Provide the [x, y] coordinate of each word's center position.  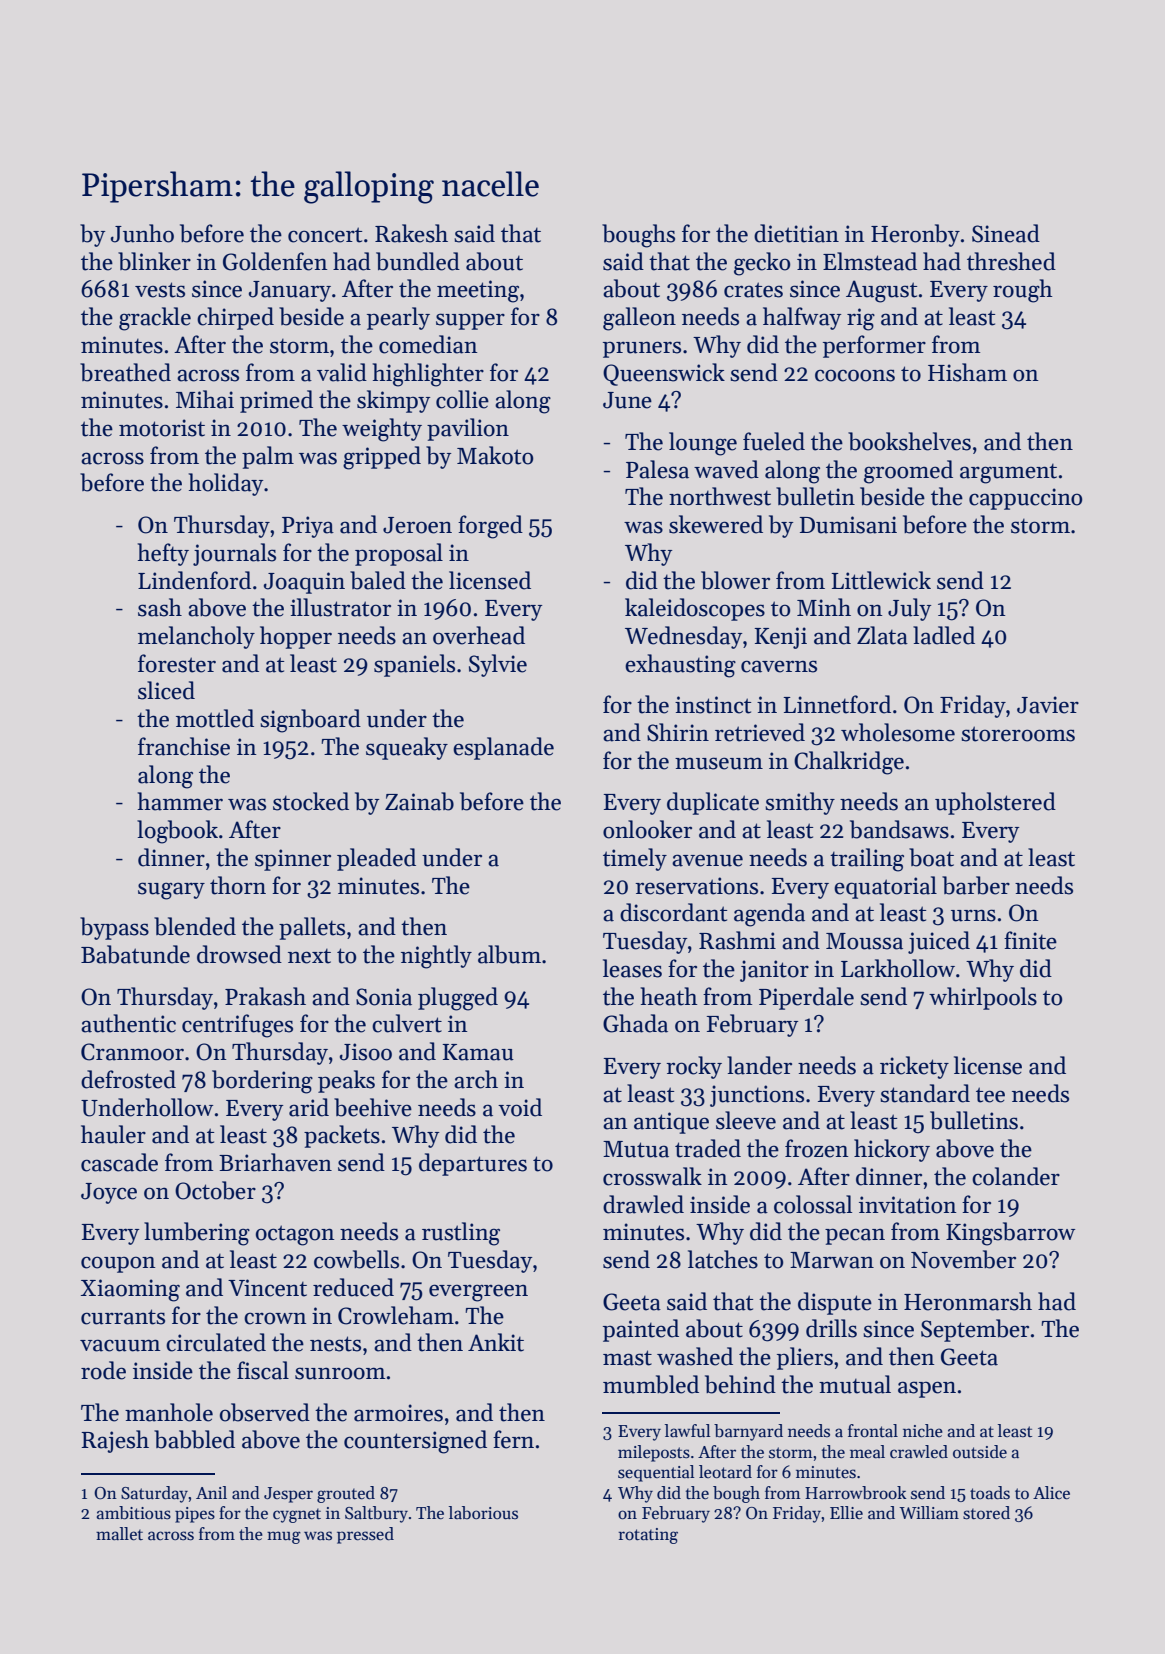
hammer [180, 801]
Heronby [915, 235]
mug [284, 1537]
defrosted [128, 1079]
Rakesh [411, 233]
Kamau [478, 1052]
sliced [166, 690]
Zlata [882, 635]
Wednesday [684, 637]
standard [925, 1093]
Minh [824, 607]
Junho [142, 233]
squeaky [407, 748]
